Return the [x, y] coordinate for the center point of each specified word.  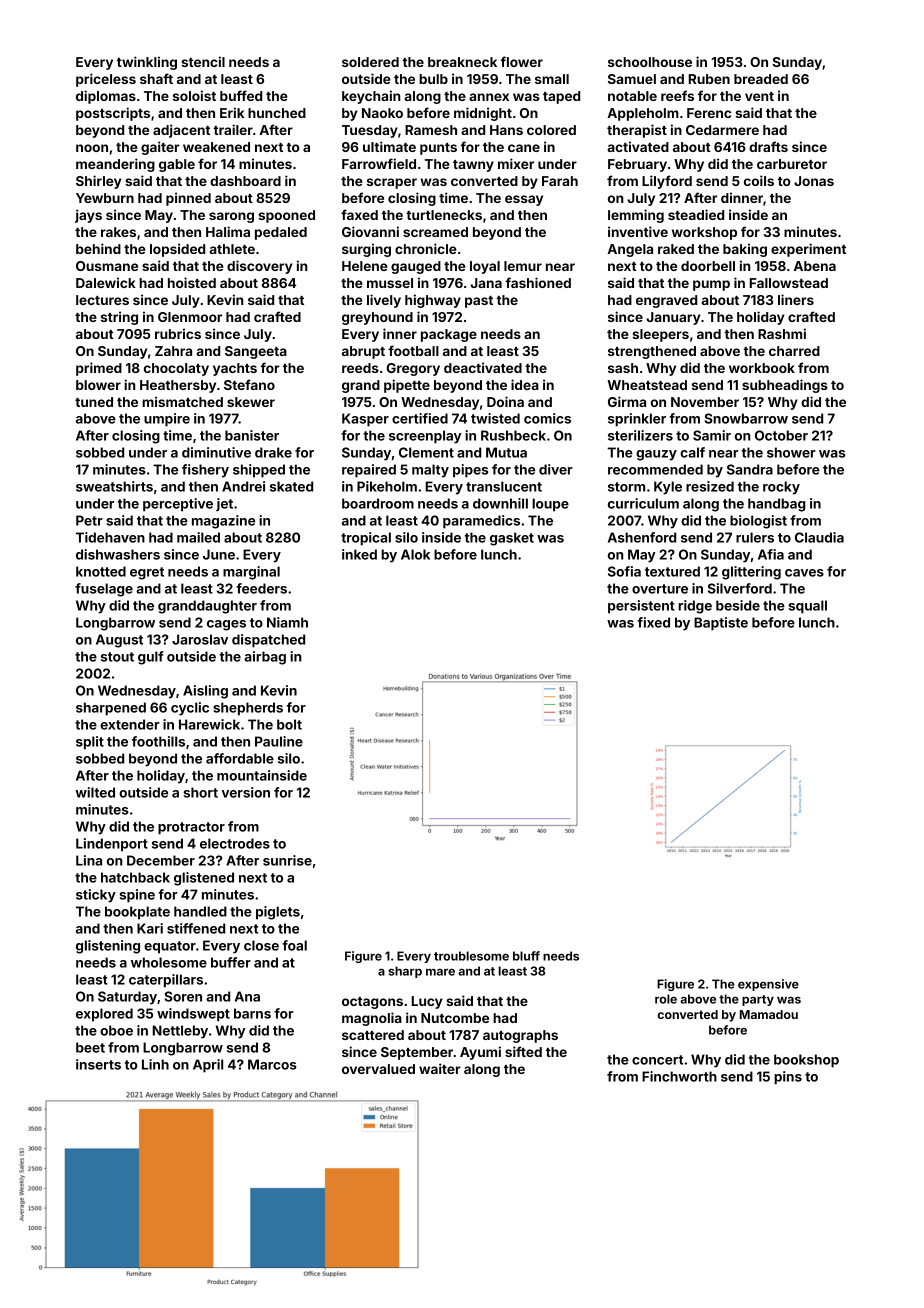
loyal [485, 267]
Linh [155, 1064]
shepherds [248, 709]
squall [807, 607]
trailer [233, 129]
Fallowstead [789, 283]
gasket [512, 539]
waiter [440, 1068]
